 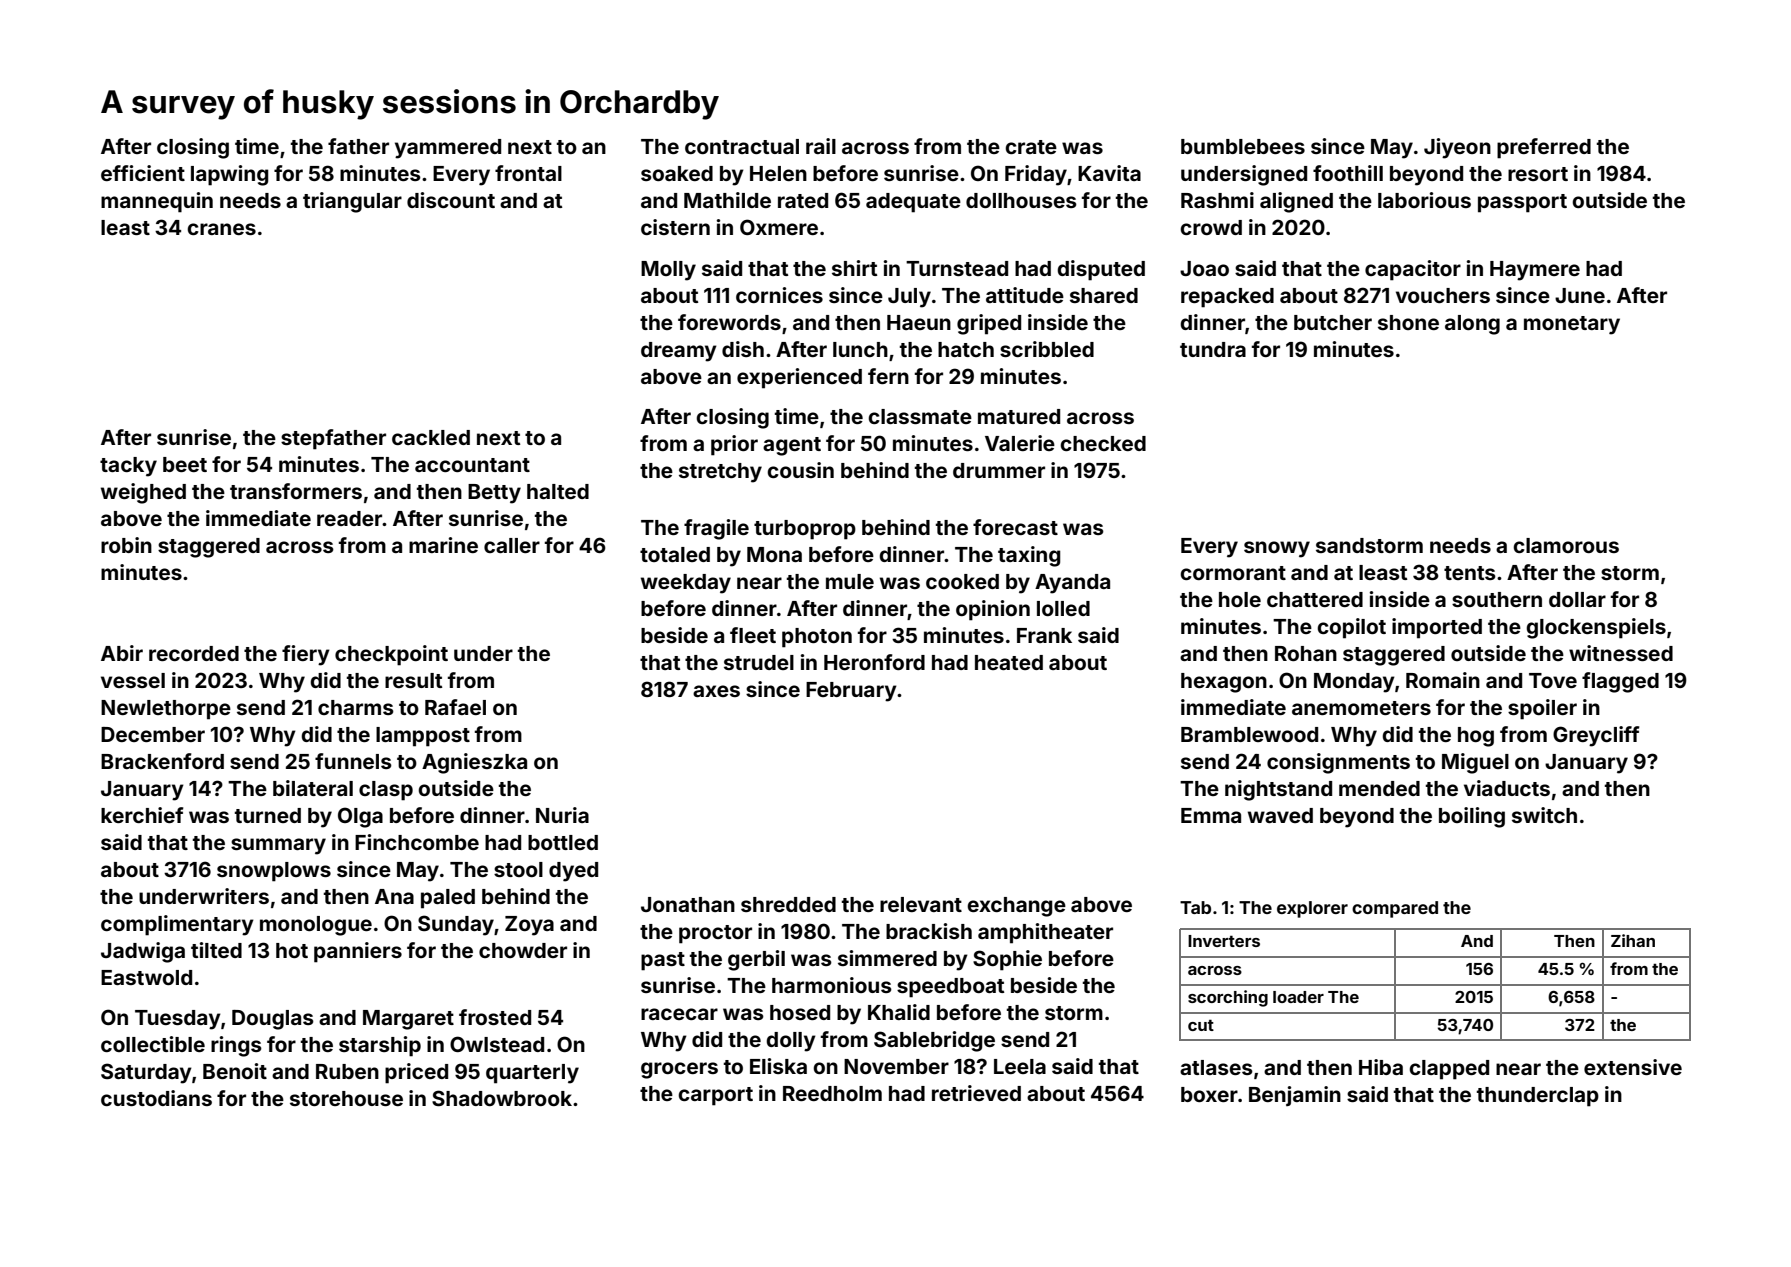 I want to click on stretchy, so click(x=720, y=473).
